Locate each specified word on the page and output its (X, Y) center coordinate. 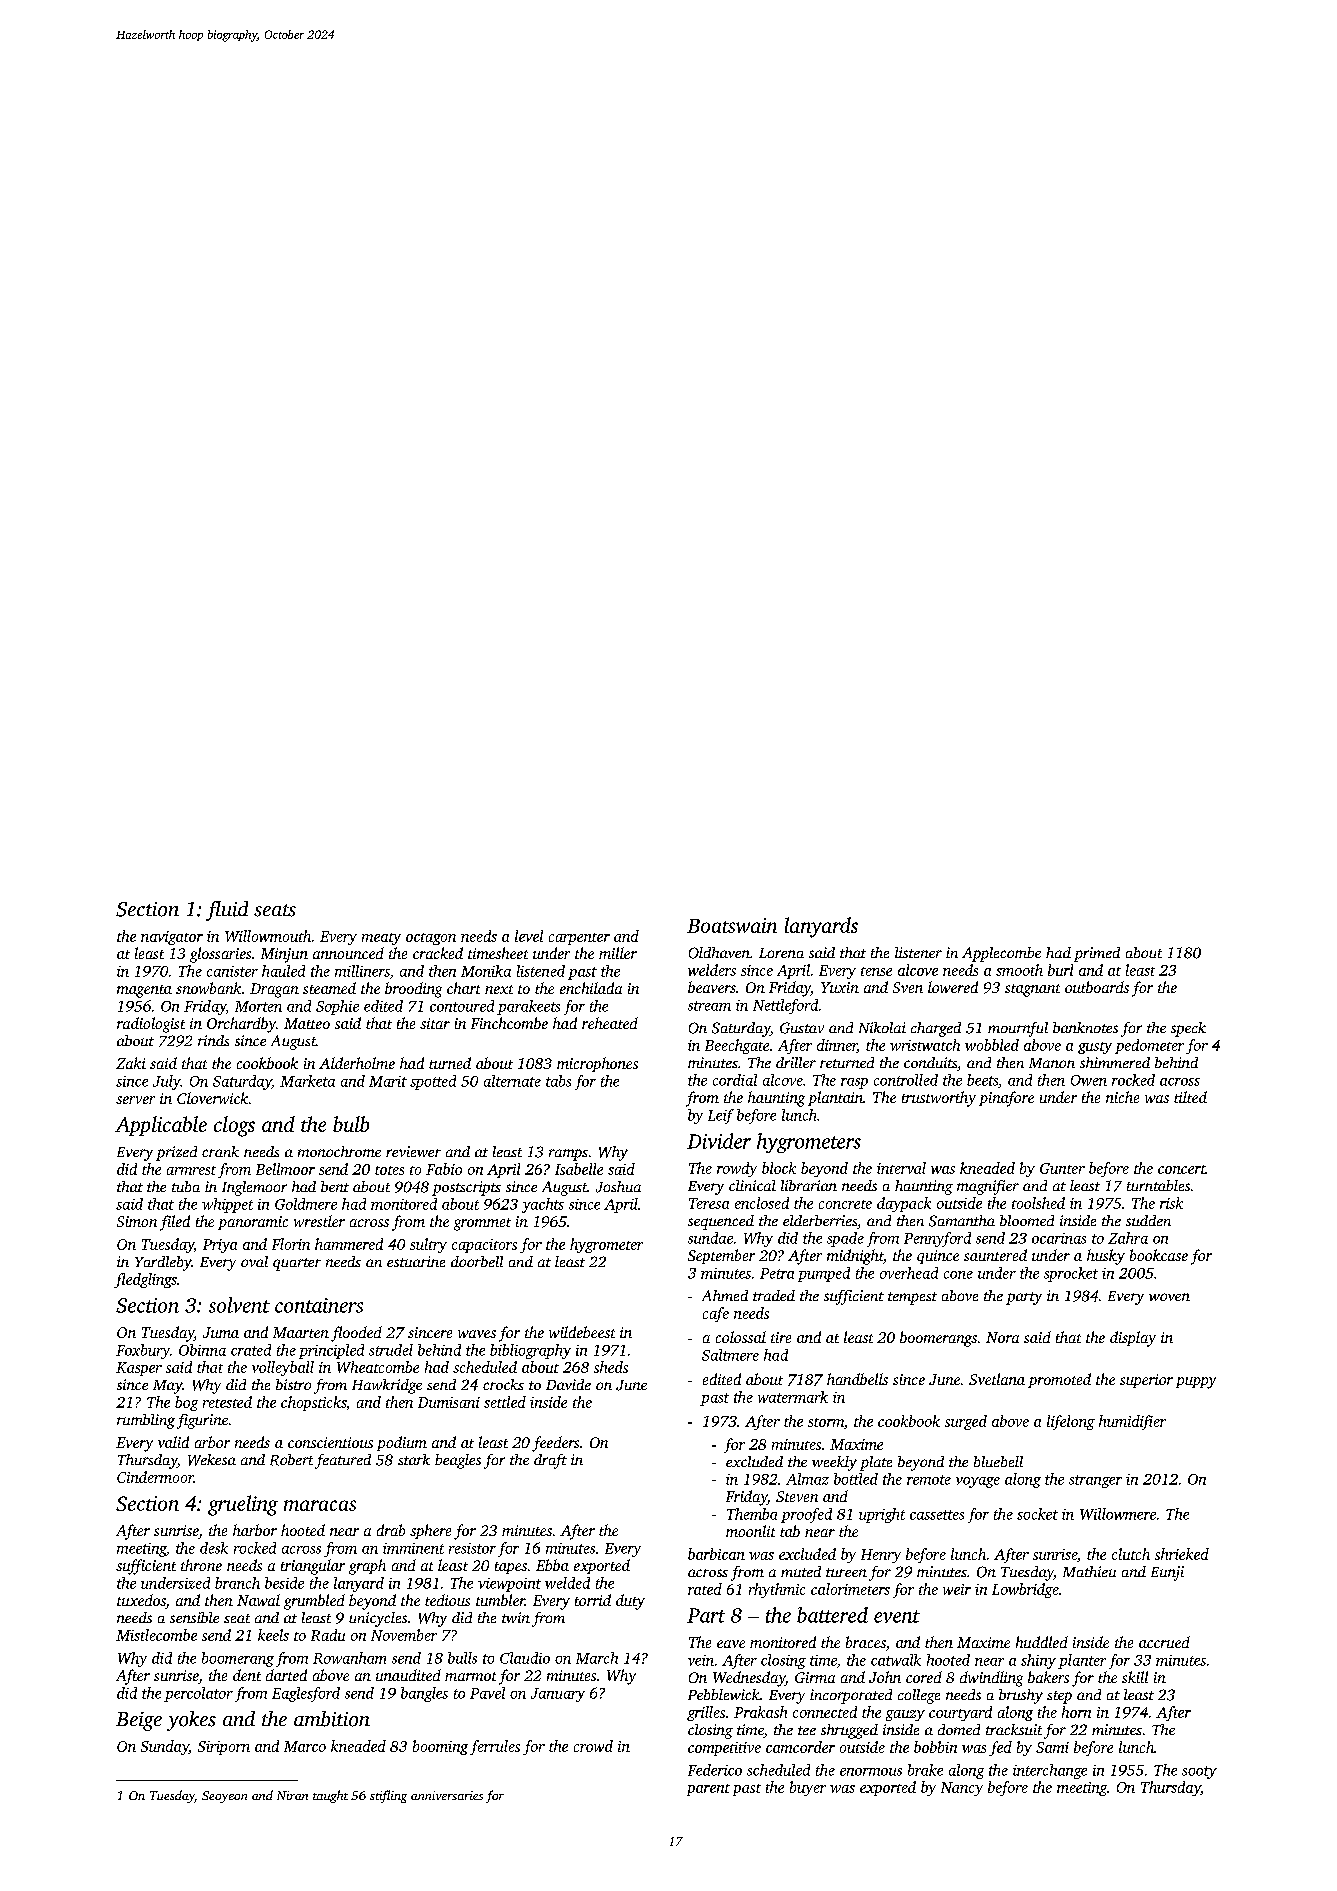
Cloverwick (212, 1098)
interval (901, 1168)
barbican (716, 1554)
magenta (144, 991)
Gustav (802, 1028)
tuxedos (141, 1601)
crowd (593, 1746)
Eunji (1167, 1573)
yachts (543, 1205)
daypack (904, 1204)
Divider (719, 1141)
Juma (221, 1332)
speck (1188, 1029)
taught (330, 1796)
